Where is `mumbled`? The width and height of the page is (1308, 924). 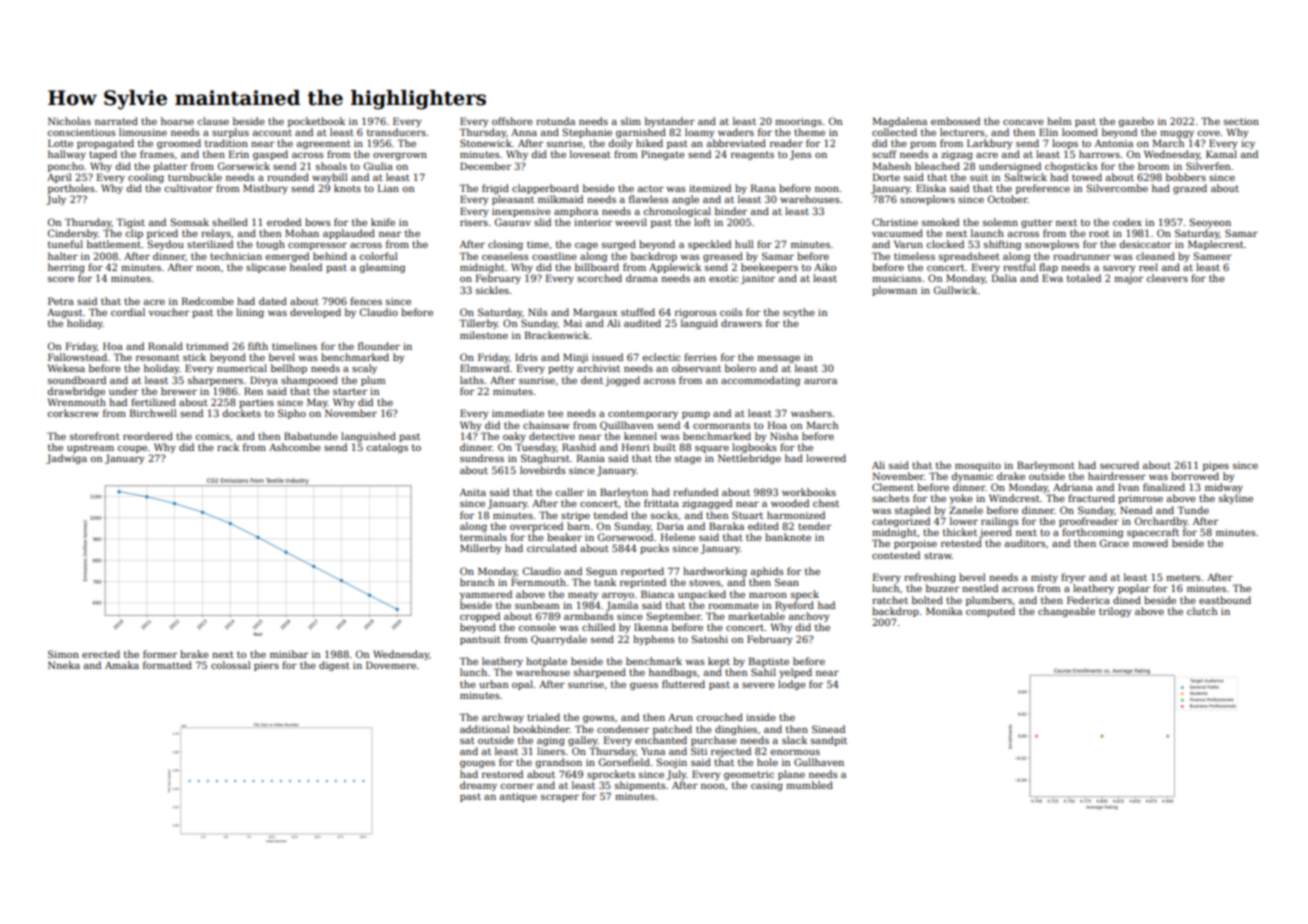
mumbled is located at coordinates (809, 785).
